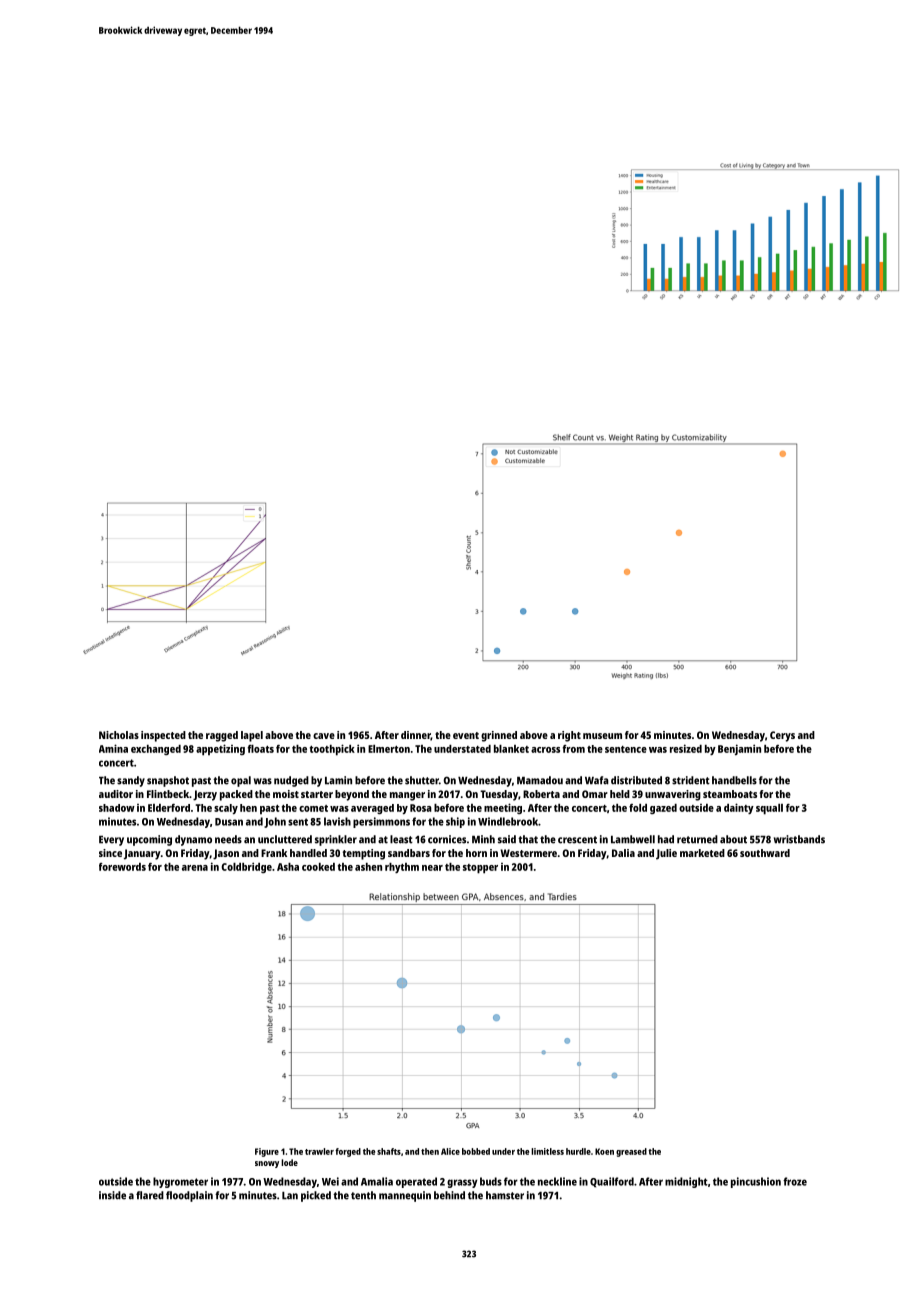 The width and height of the screenshot is (924, 1308). Describe the element at coordinates (782, 736) in the screenshot. I see `Cerys` at that location.
